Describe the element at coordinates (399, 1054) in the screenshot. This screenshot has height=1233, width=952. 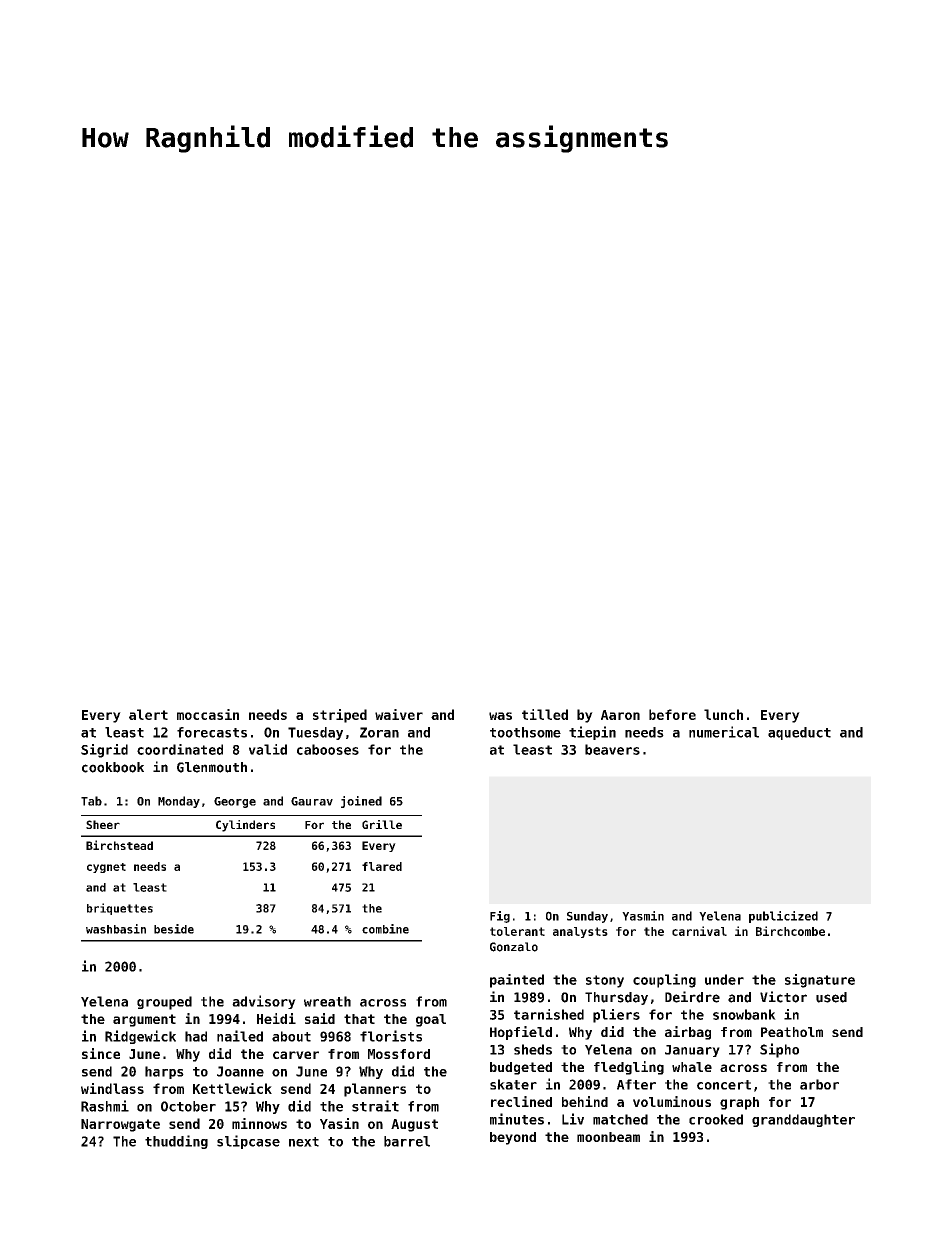
I see `Mossford` at that location.
